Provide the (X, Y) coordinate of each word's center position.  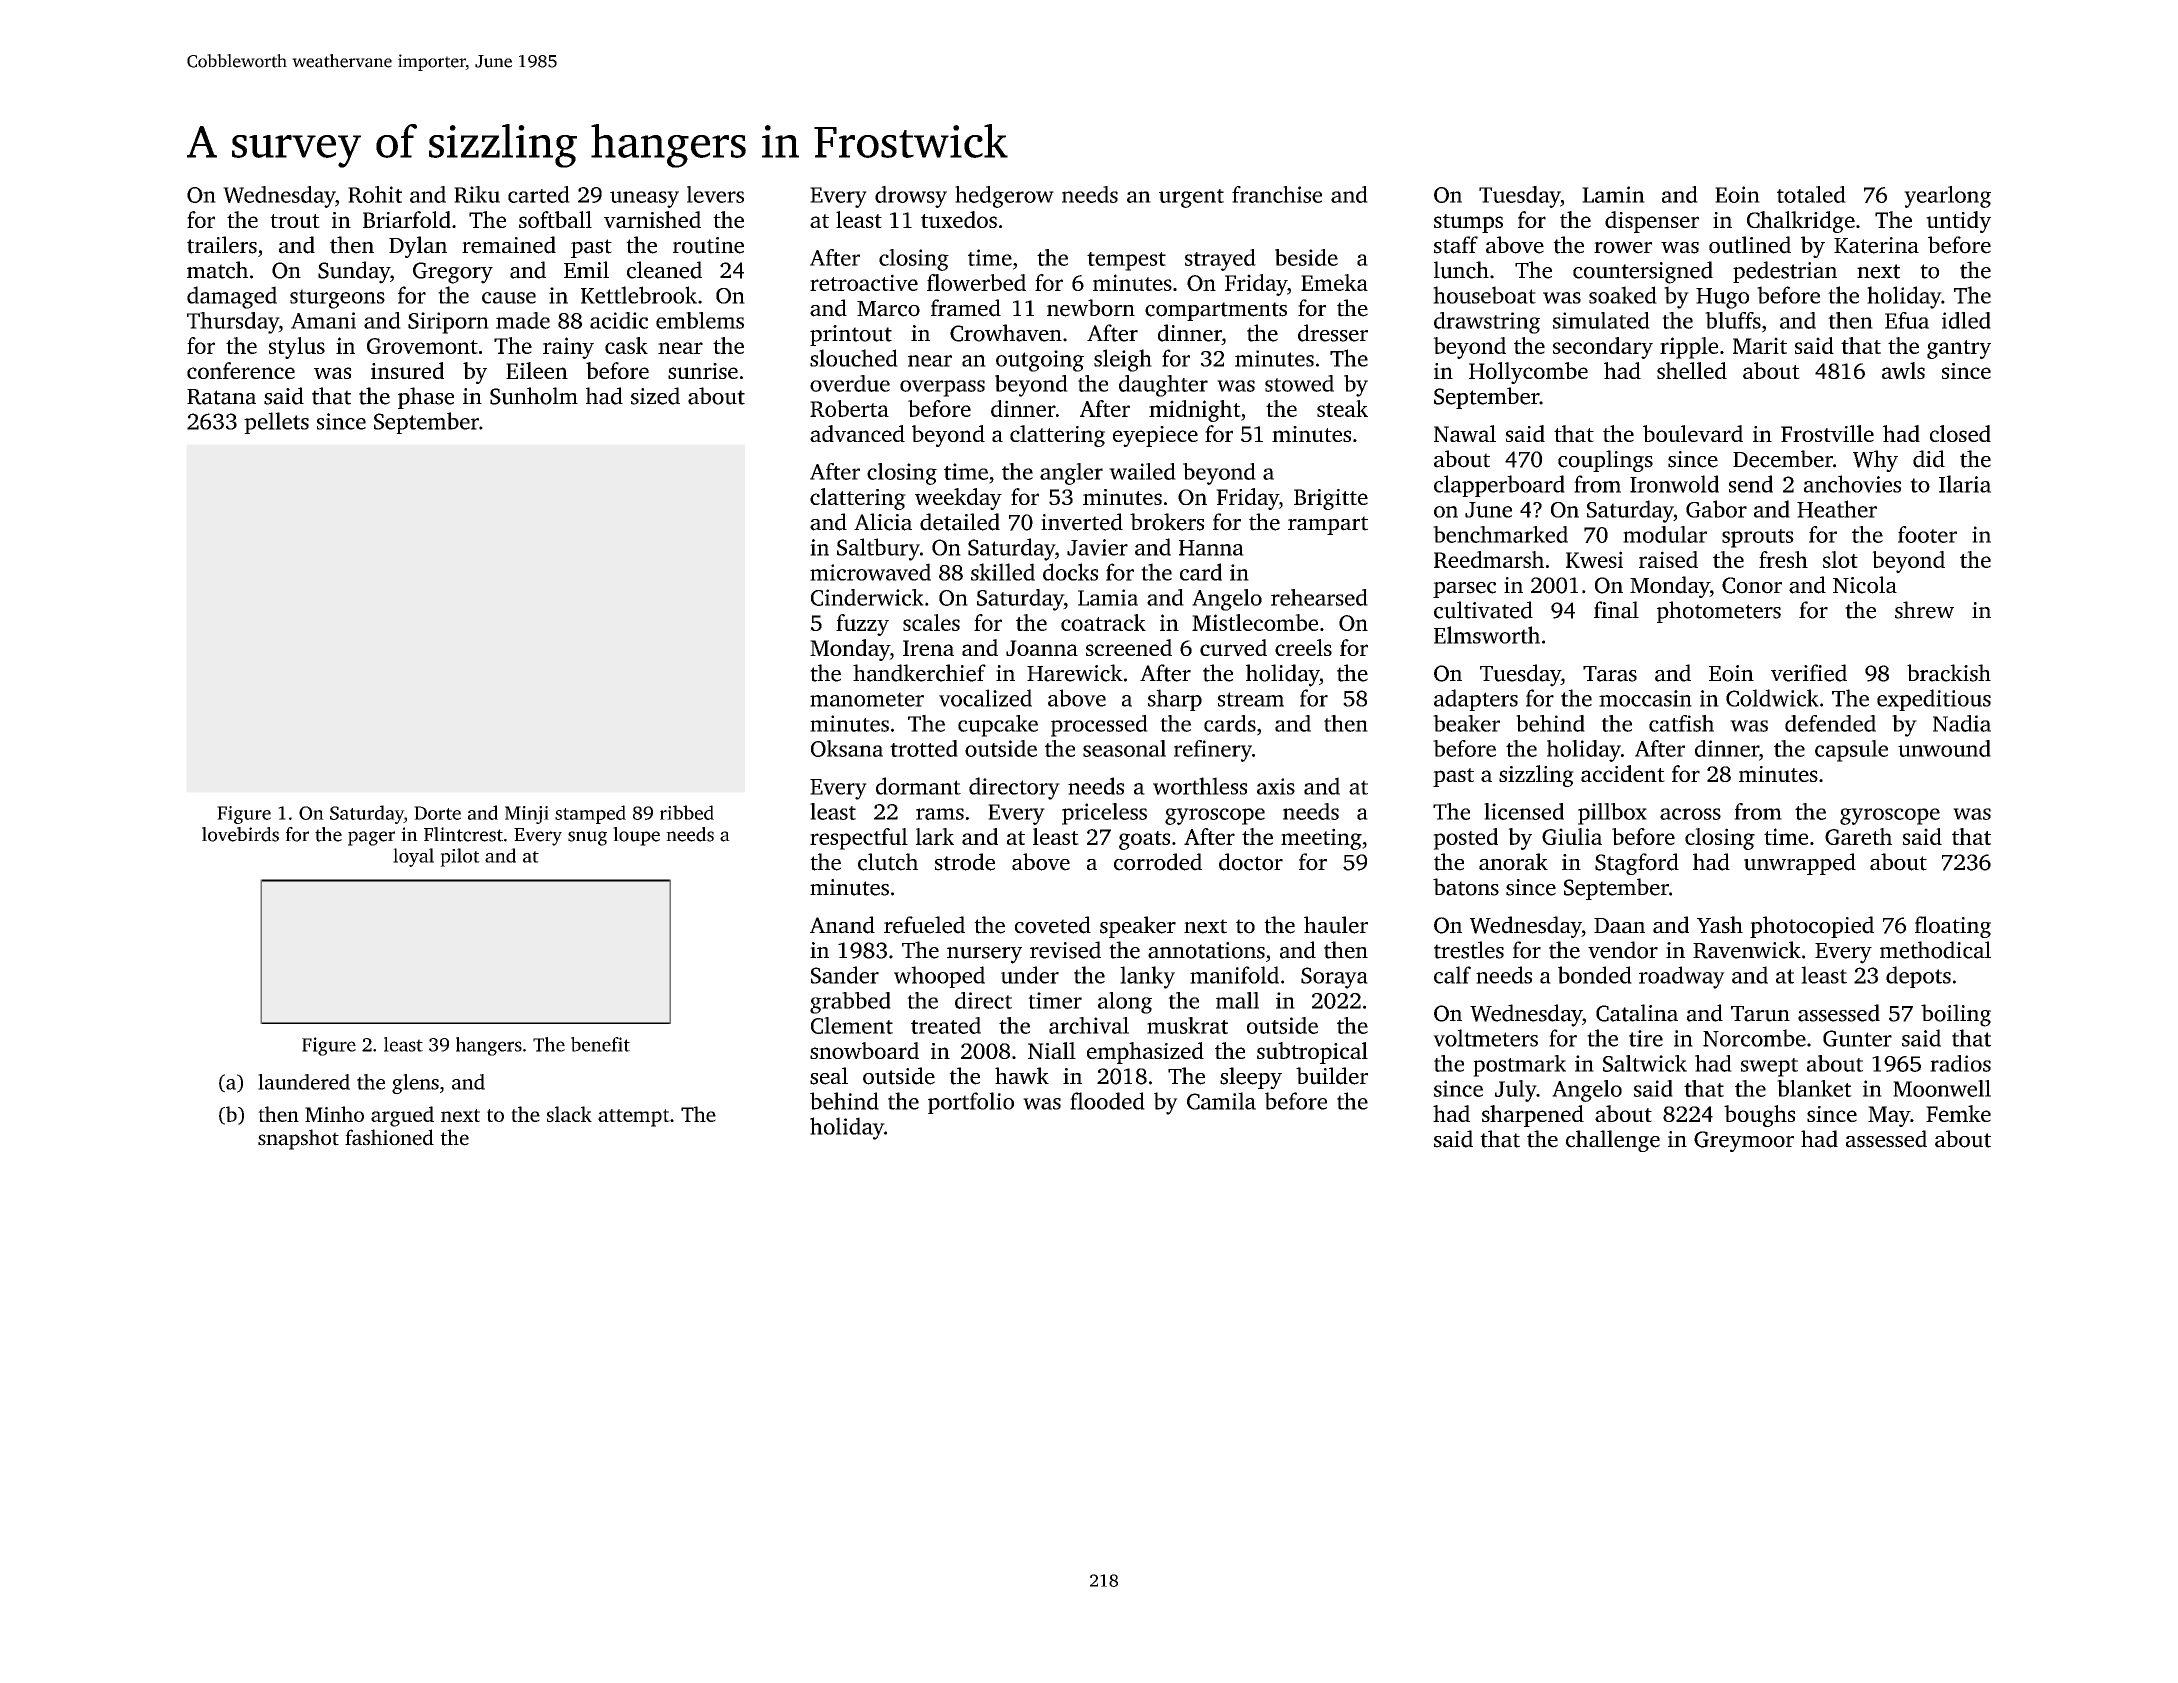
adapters (1476, 700)
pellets (276, 423)
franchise (1277, 194)
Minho (334, 1114)
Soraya (1334, 978)
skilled (1003, 572)
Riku (477, 194)
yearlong (1947, 197)
